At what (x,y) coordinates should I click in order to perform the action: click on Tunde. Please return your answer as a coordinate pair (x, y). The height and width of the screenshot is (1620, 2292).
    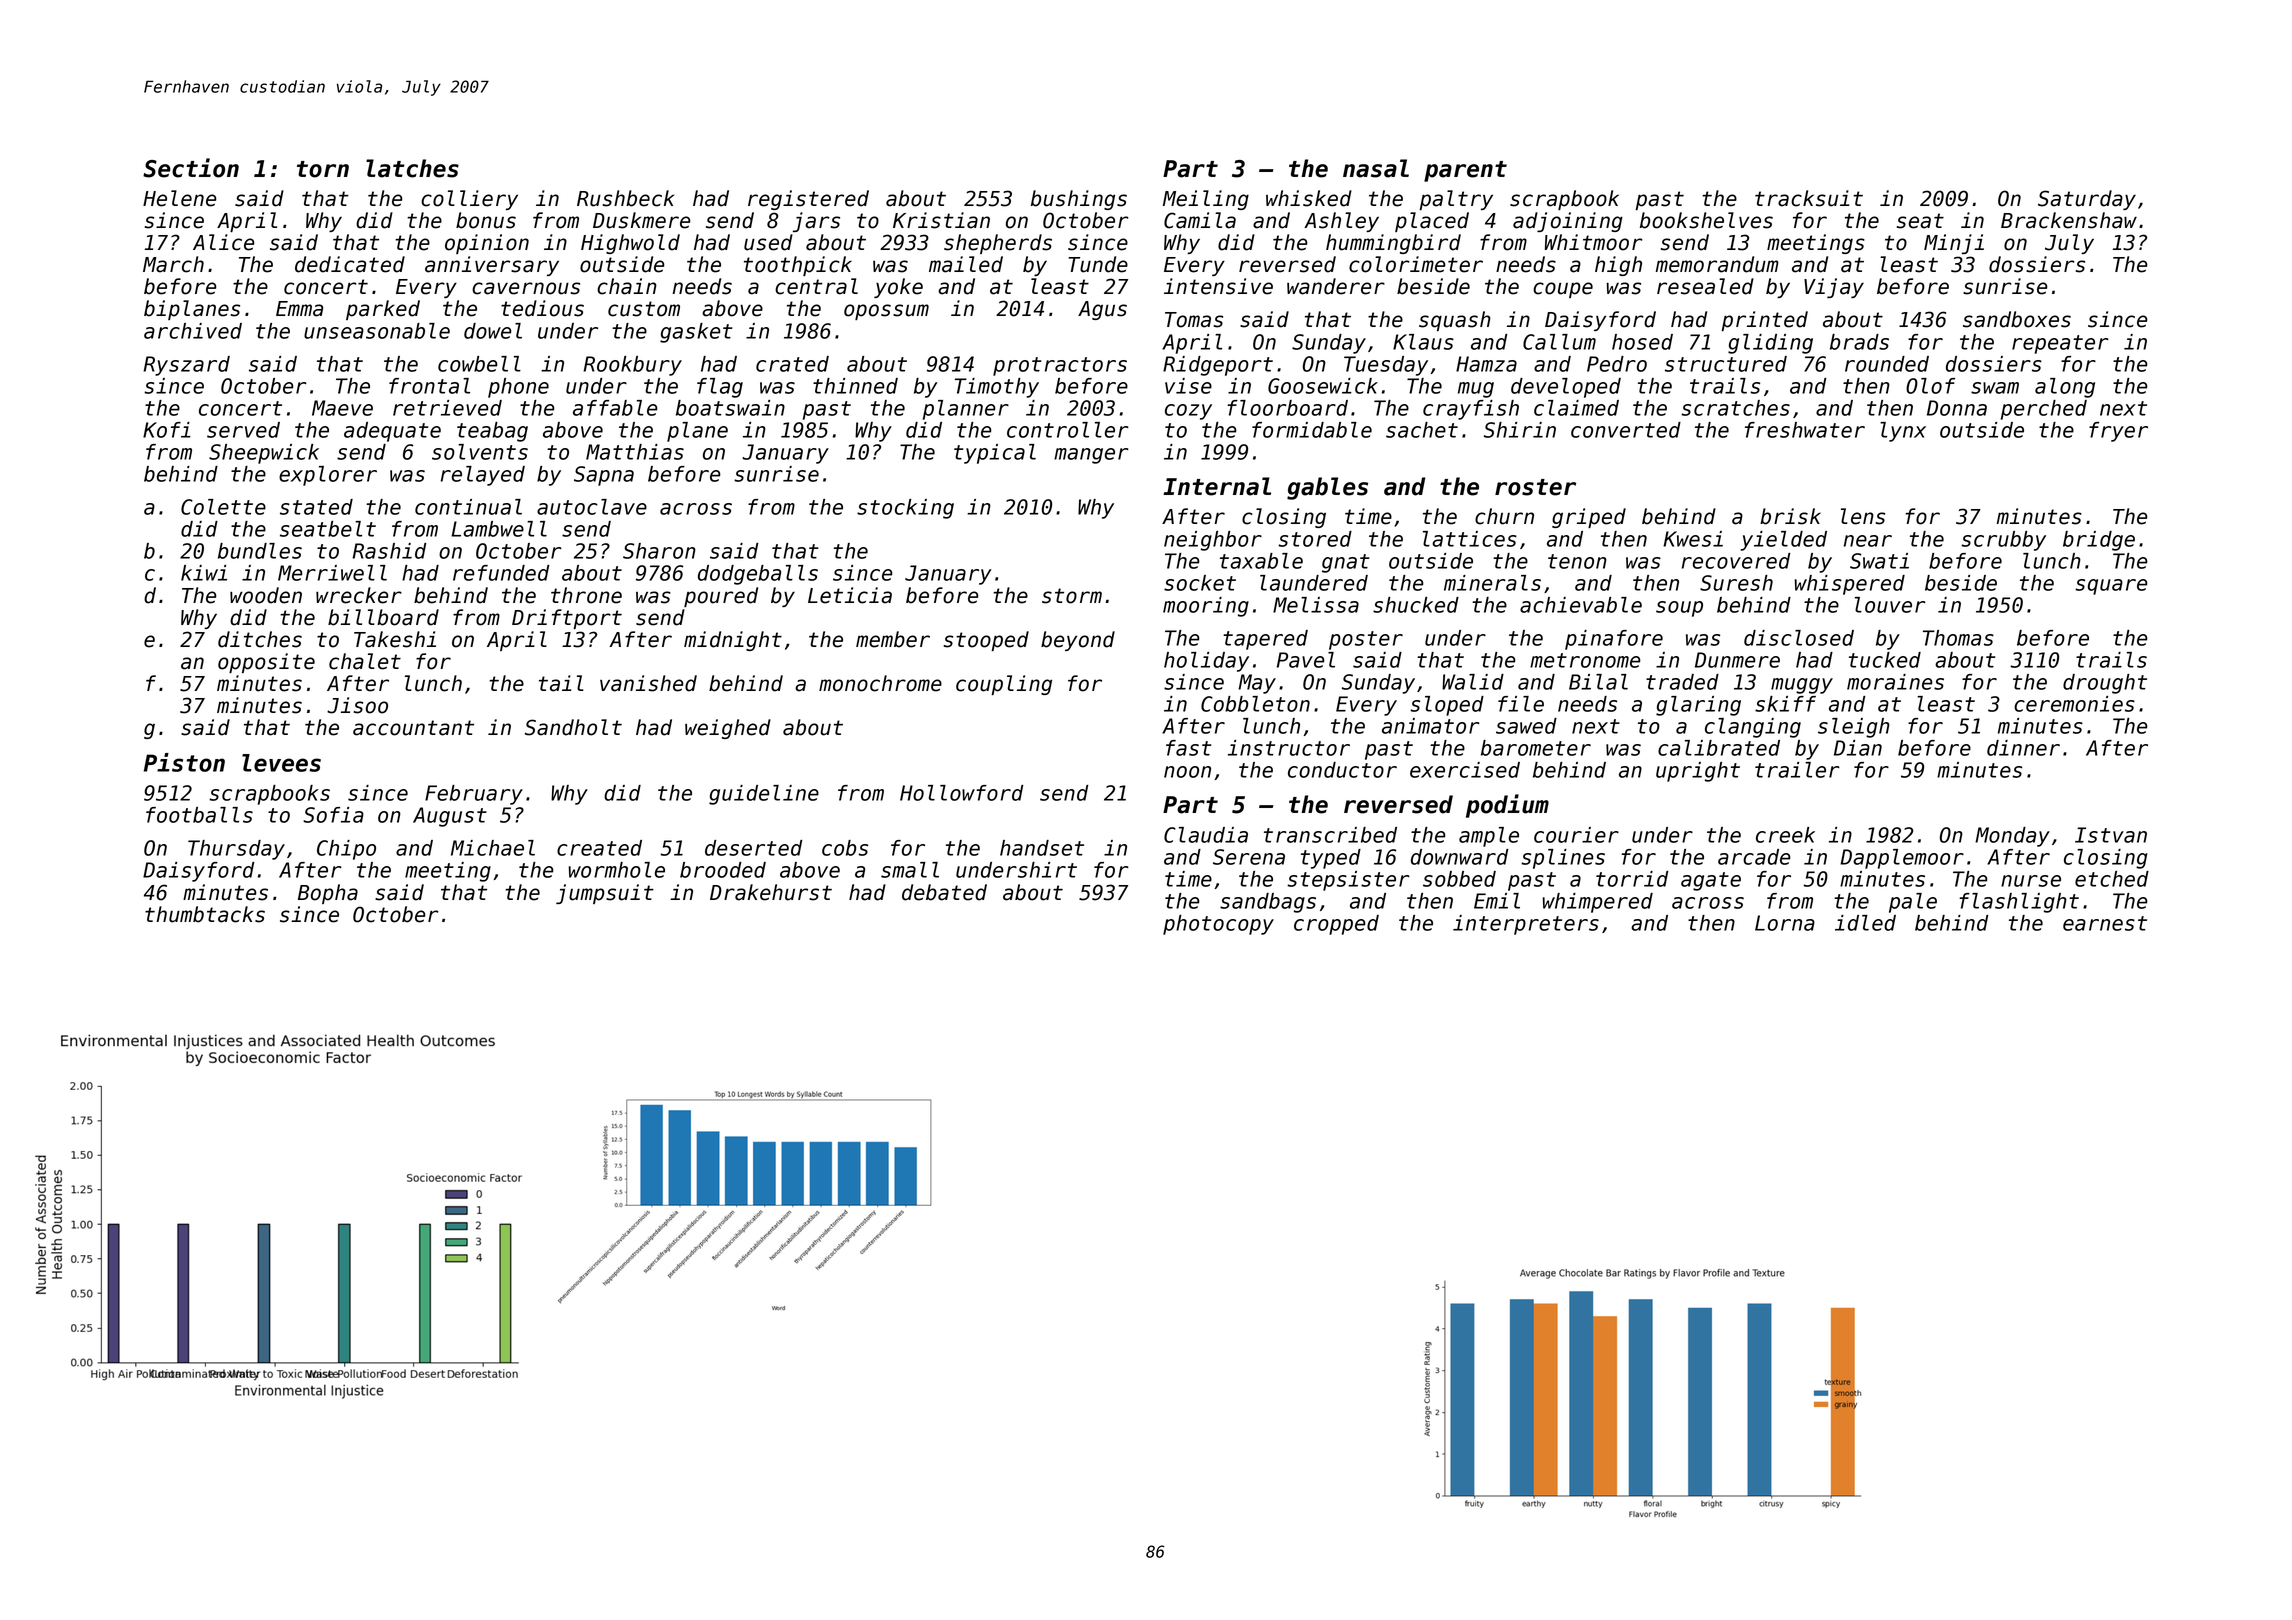
    Looking at the image, I should click on (1098, 264).
